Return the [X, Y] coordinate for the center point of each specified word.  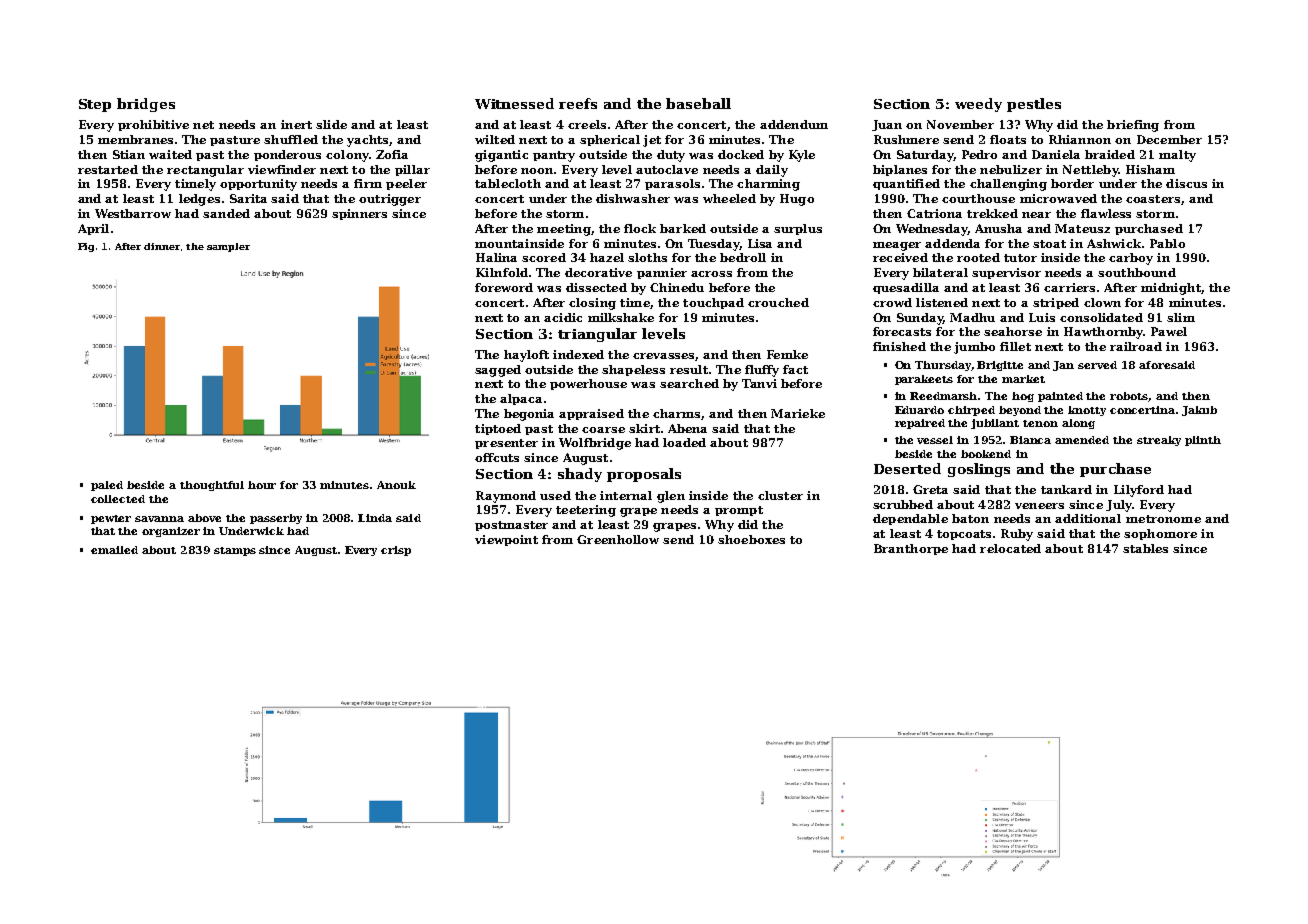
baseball [698, 103]
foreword [504, 287]
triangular [597, 335]
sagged [498, 371]
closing [592, 304]
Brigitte [1000, 366]
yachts [367, 141]
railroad [1136, 346]
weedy [978, 105]
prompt [739, 511]
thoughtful [212, 486]
